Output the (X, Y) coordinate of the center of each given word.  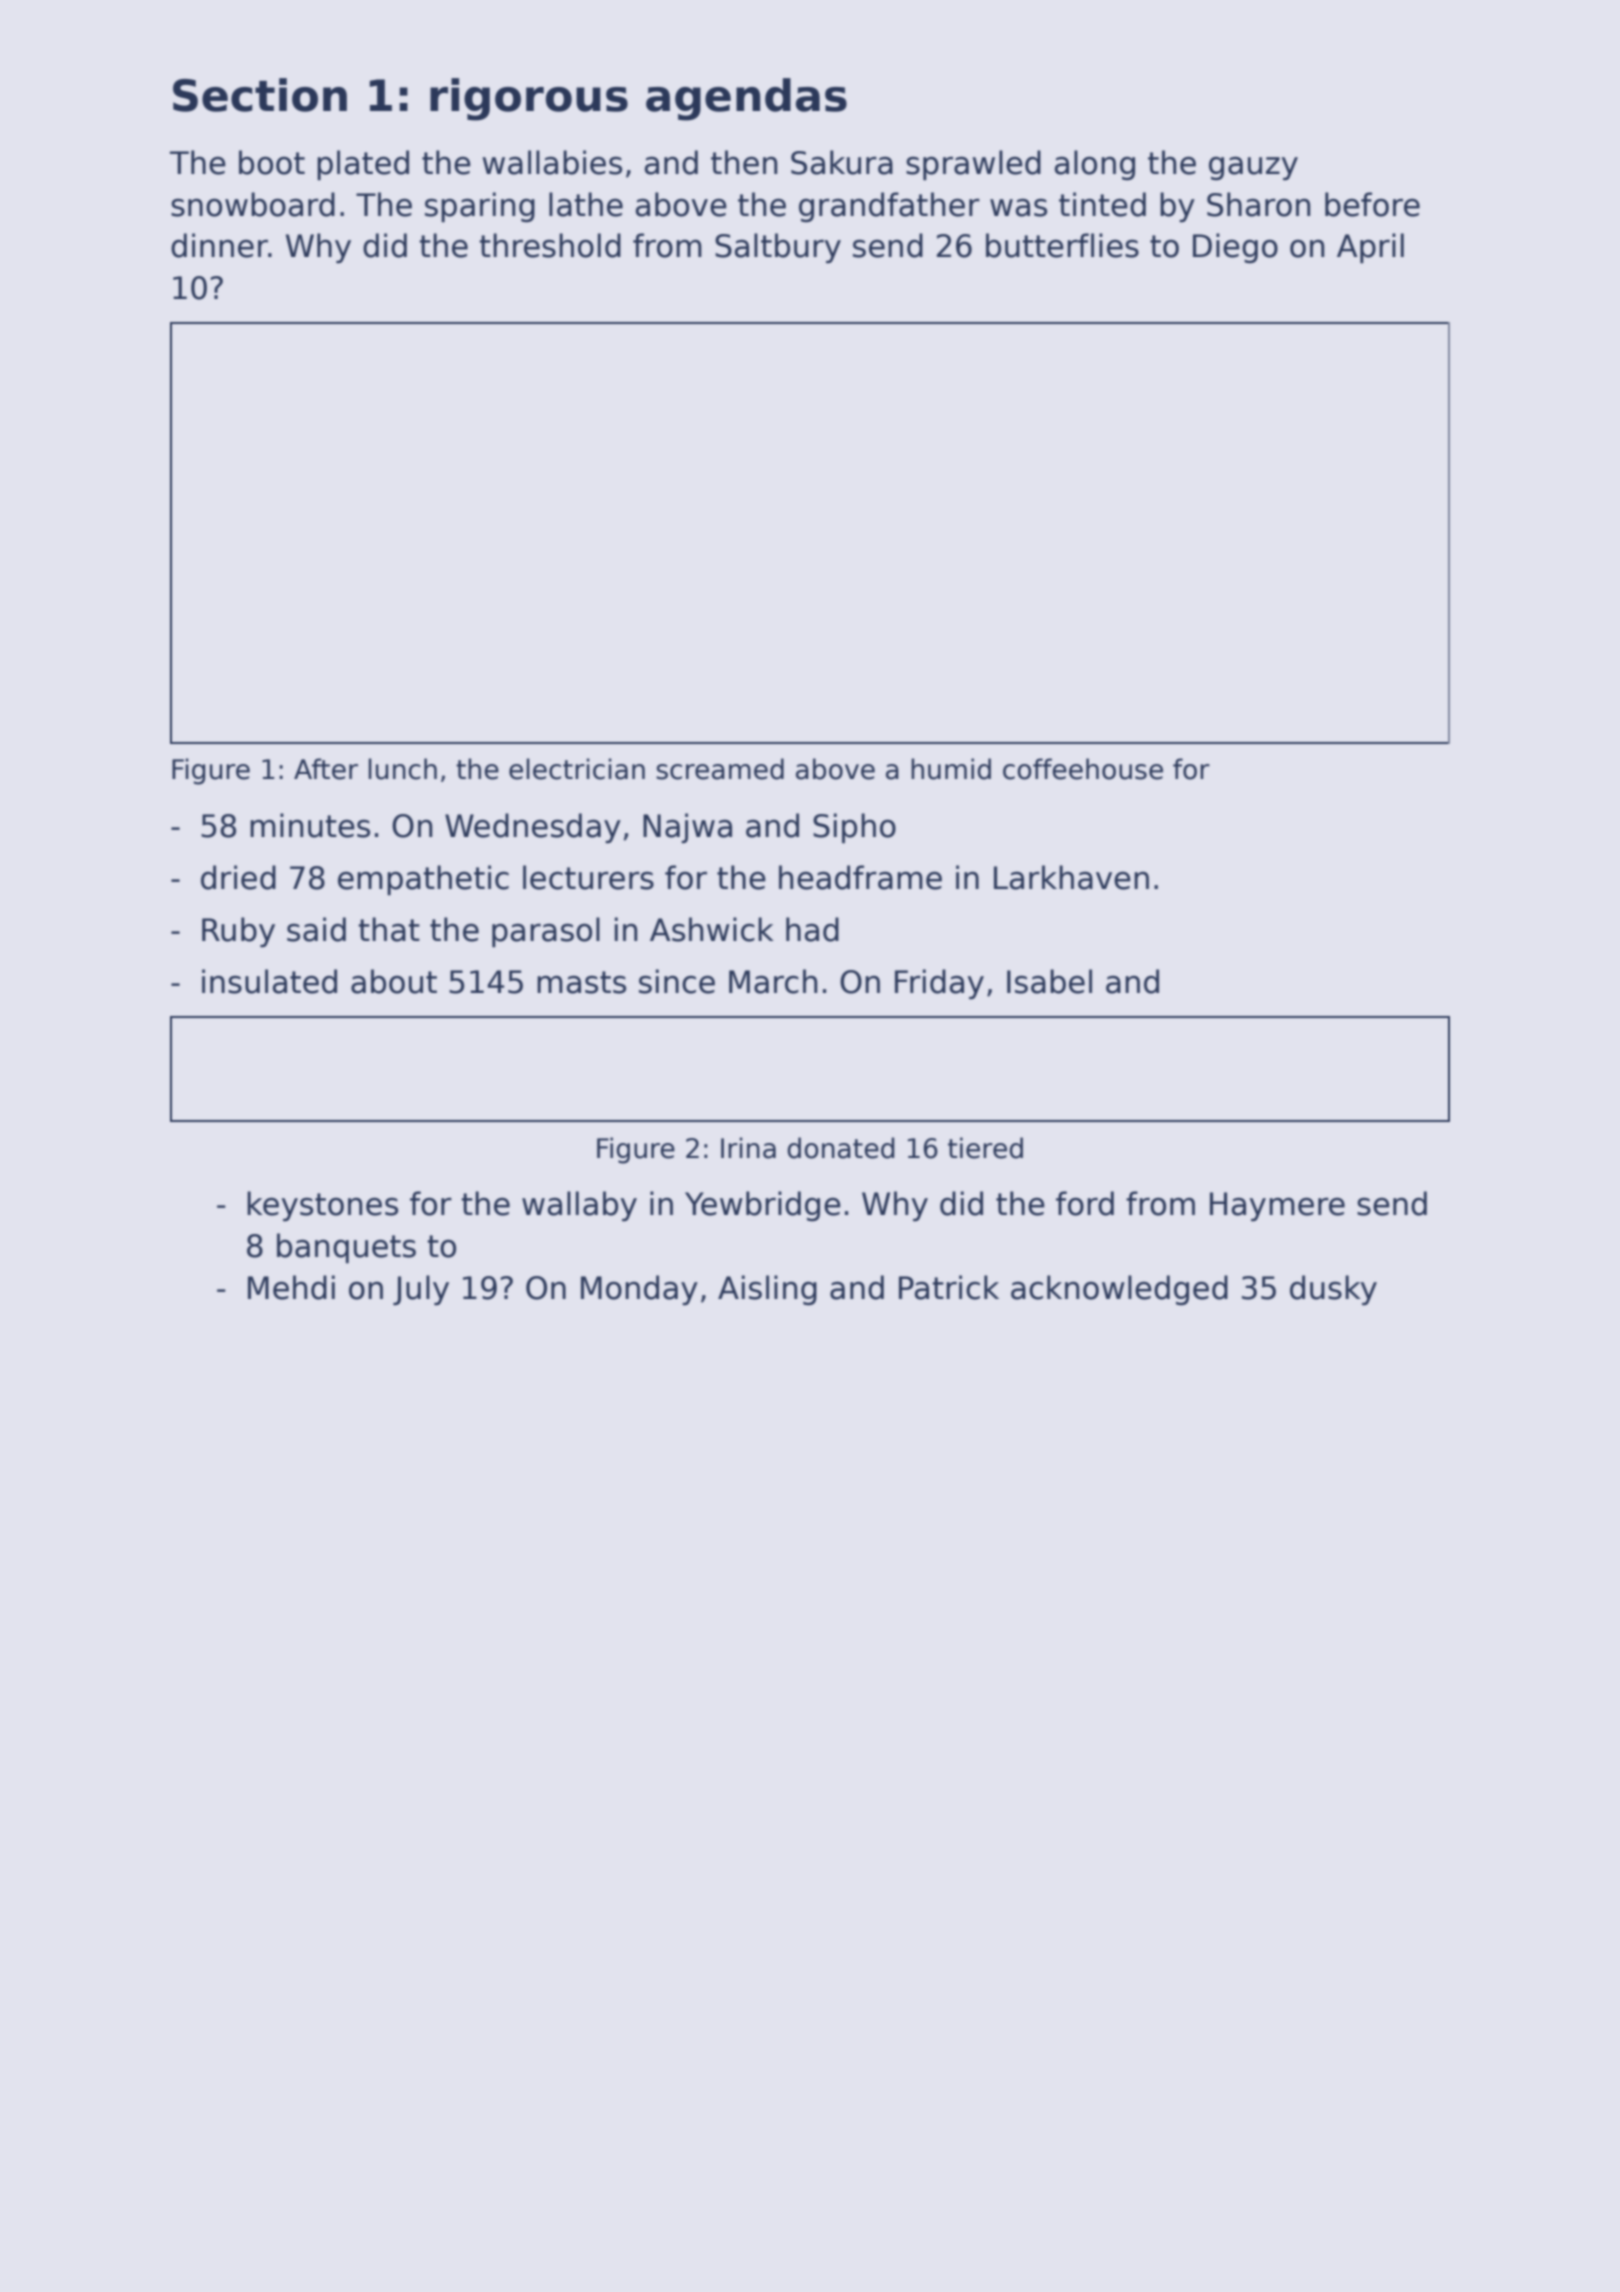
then (744, 162)
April (1370, 248)
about (394, 981)
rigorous (529, 99)
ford (1085, 1203)
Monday (639, 1290)
